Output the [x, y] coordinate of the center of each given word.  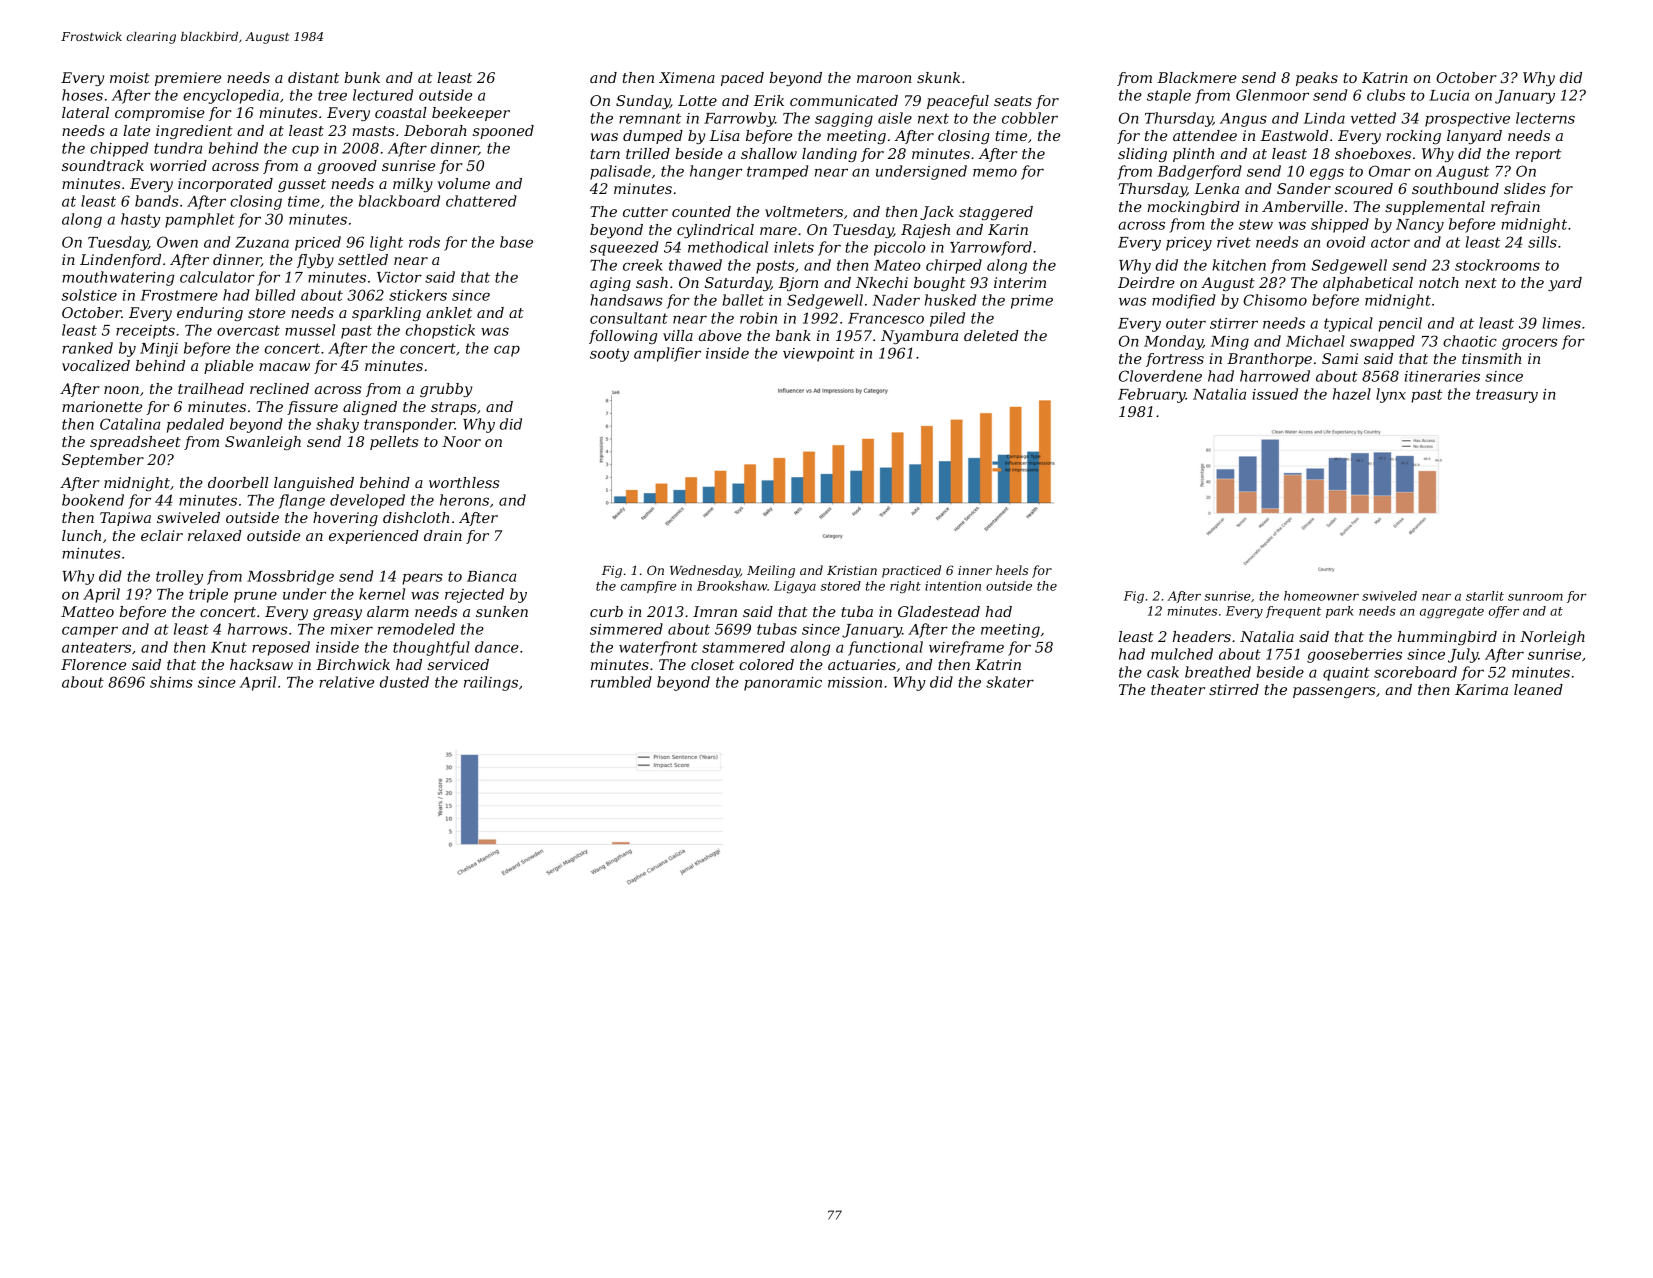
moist [130, 77]
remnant [650, 118]
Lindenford [120, 261]
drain [443, 535]
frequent [1293, 612]
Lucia [1449, 95]
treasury [1507, 396]
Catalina [130, 424]
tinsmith [1491, 358]
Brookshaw [732, 586]
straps [453, 408]
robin [758, 318]
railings [491, 683]
